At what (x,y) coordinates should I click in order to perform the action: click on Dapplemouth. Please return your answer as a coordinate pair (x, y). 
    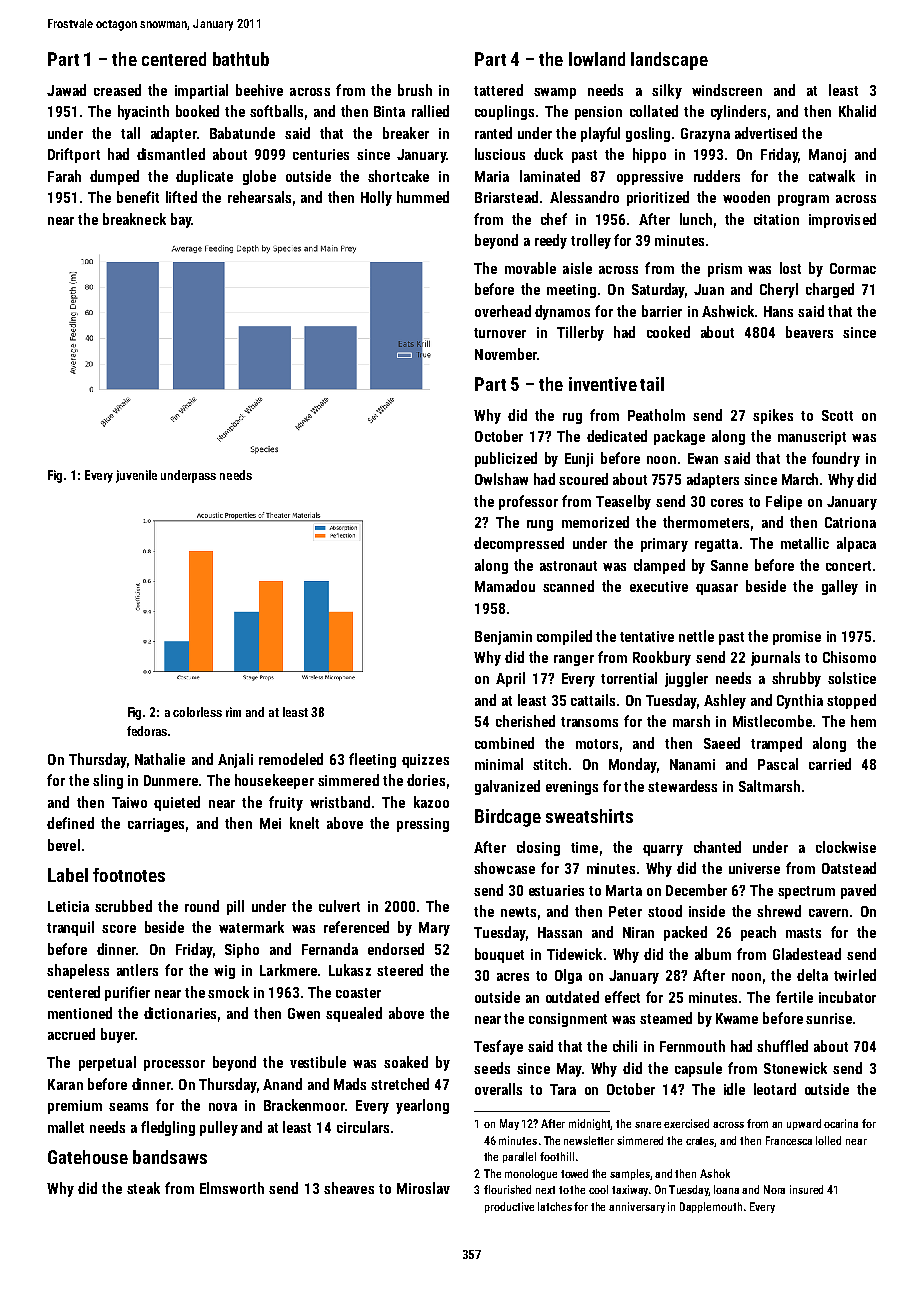
    Looking at the image, I should click on (711, 1207).
